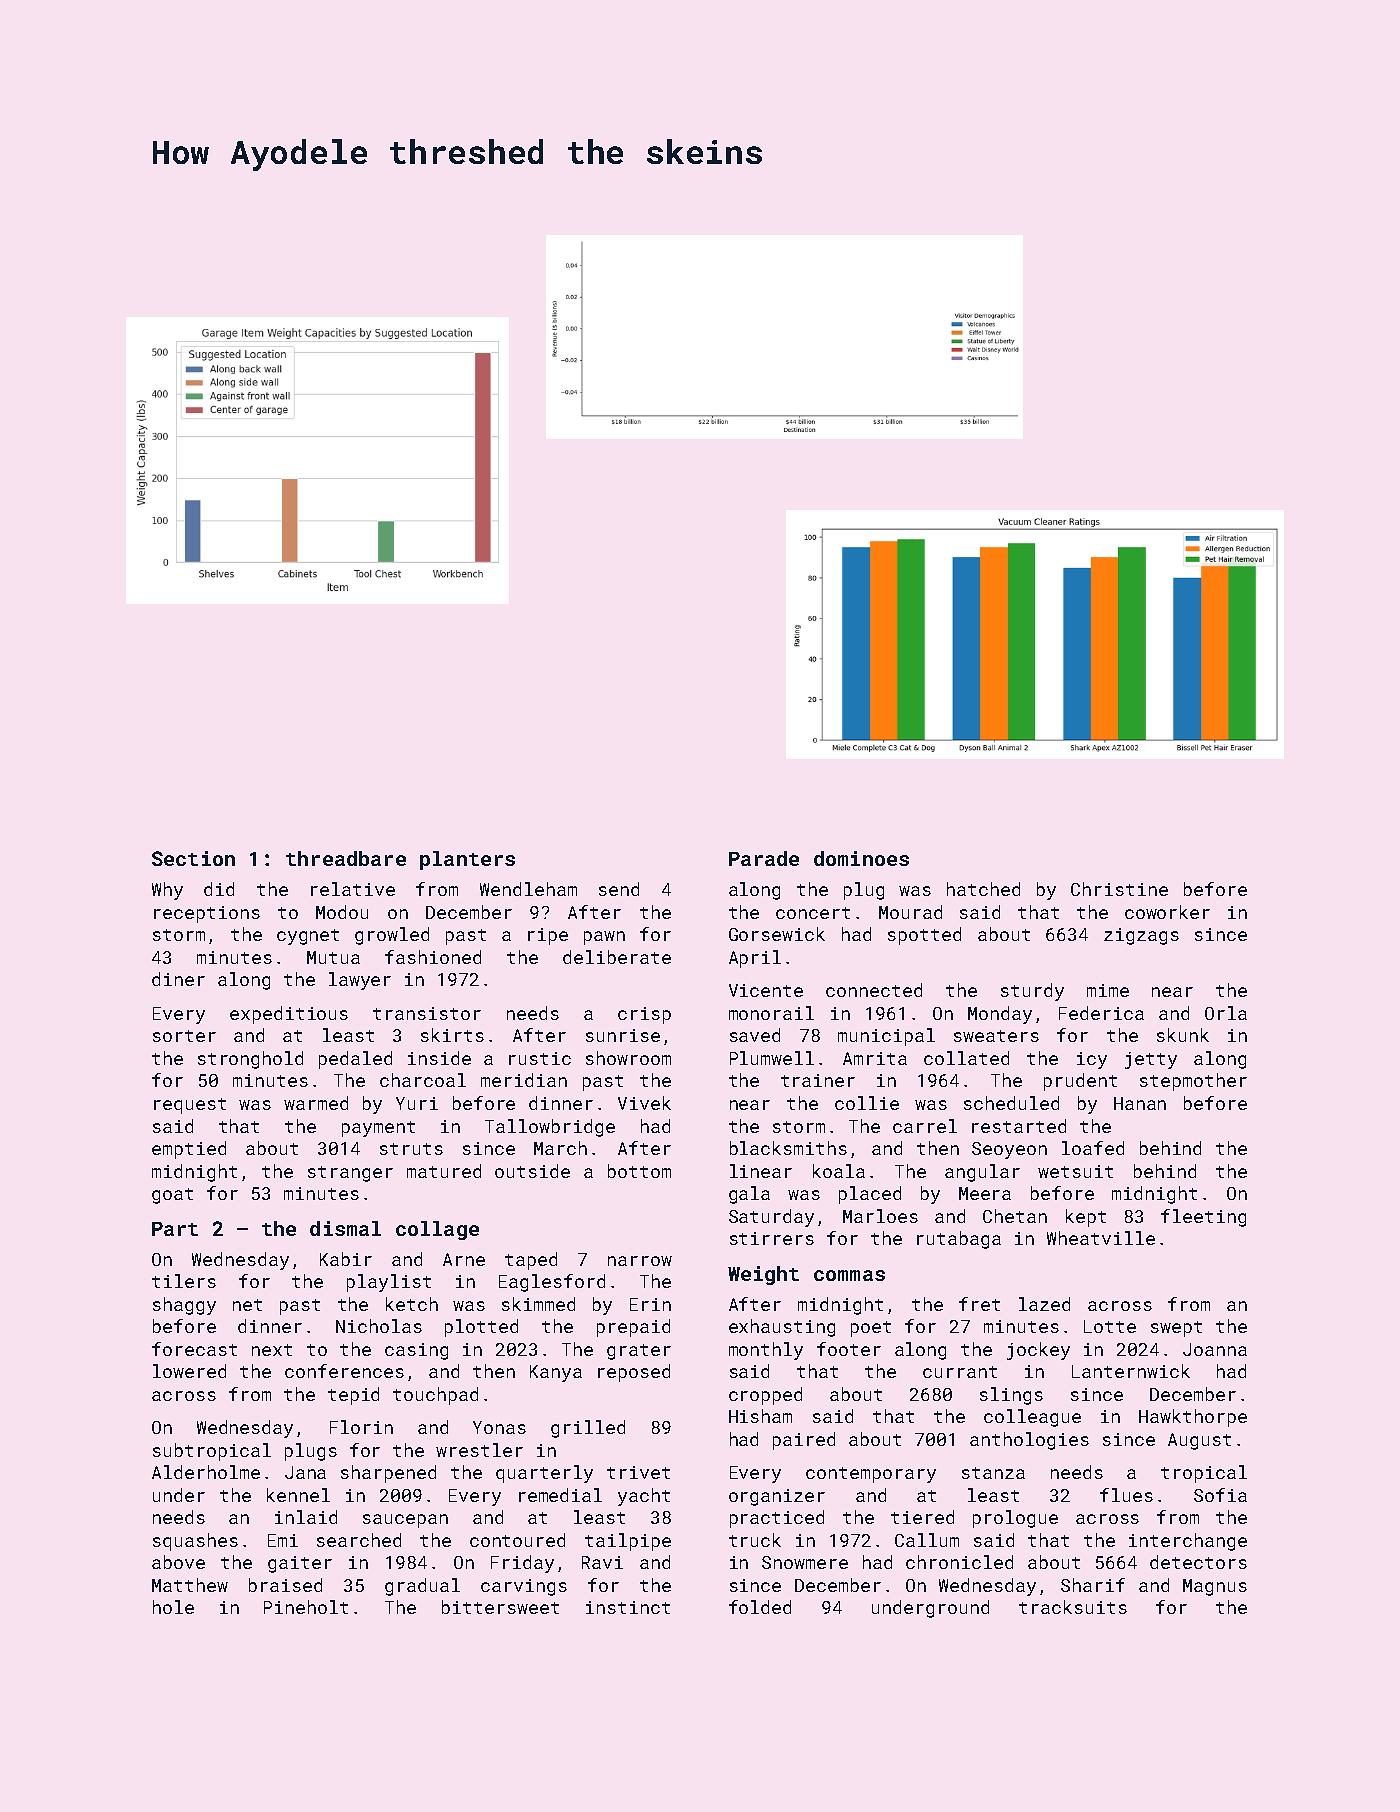 This screenshot has width=1400, height=1812. What do you see at coordinates (206, 1472) in the screenshot?
I see `Alderholme` at bounding box center [206, 1472].
